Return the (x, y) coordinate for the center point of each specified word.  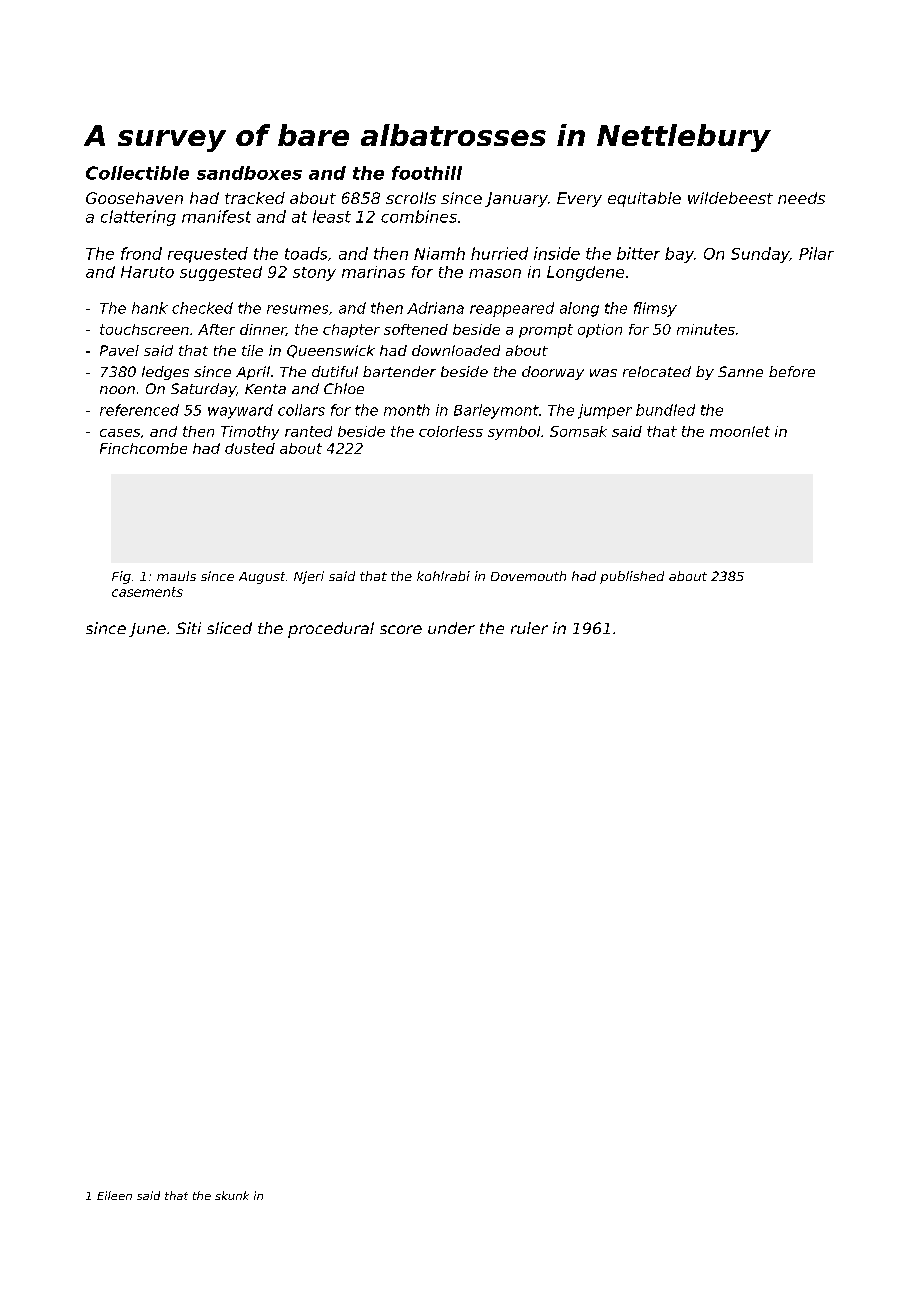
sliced (229, 628)
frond (141, 253)
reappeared (512, 309)
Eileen (114, 1195)
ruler (529, 628)
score (401, 629)
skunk (232, 1195)
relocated (657, 371)
